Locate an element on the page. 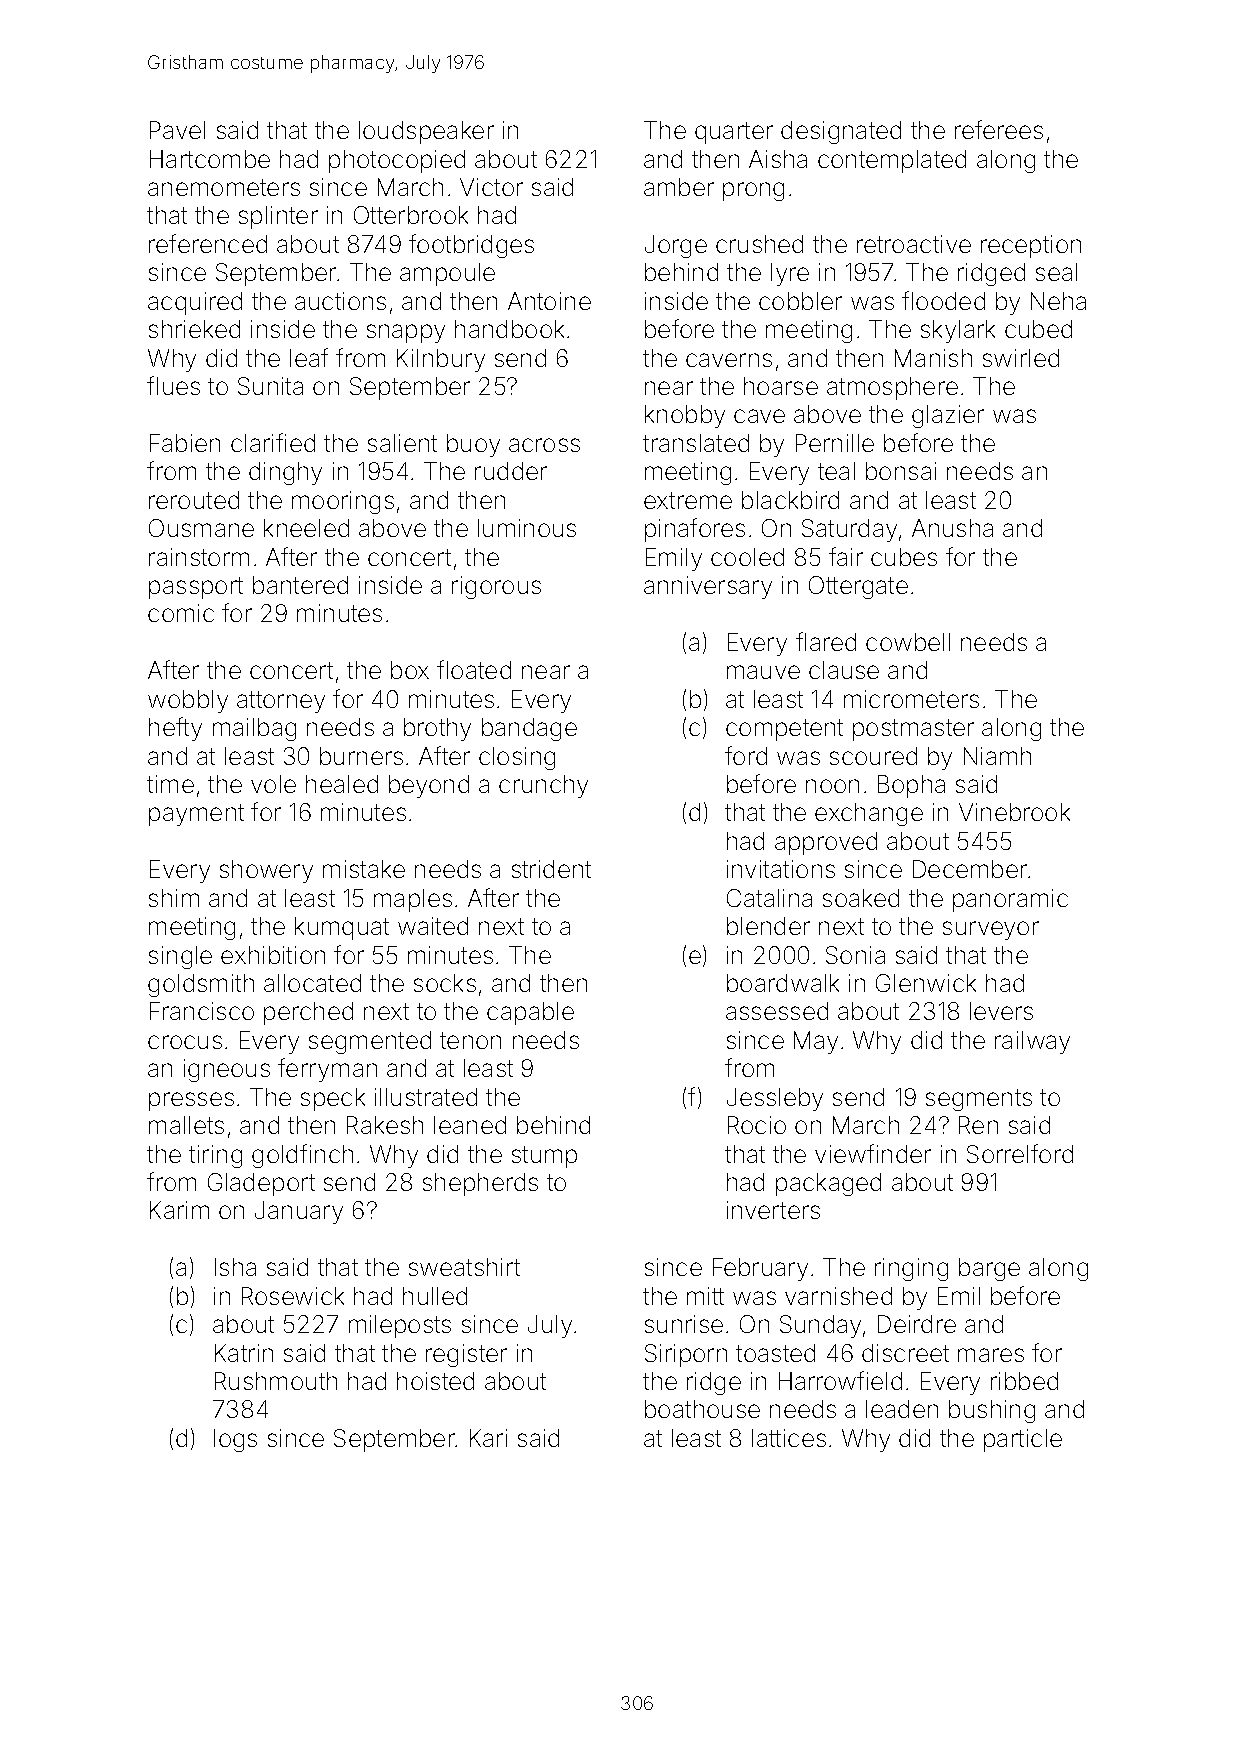 Image resolution: width=1242 pixels, height=1756 pixels. referees is located at coordinates (999, 129).
